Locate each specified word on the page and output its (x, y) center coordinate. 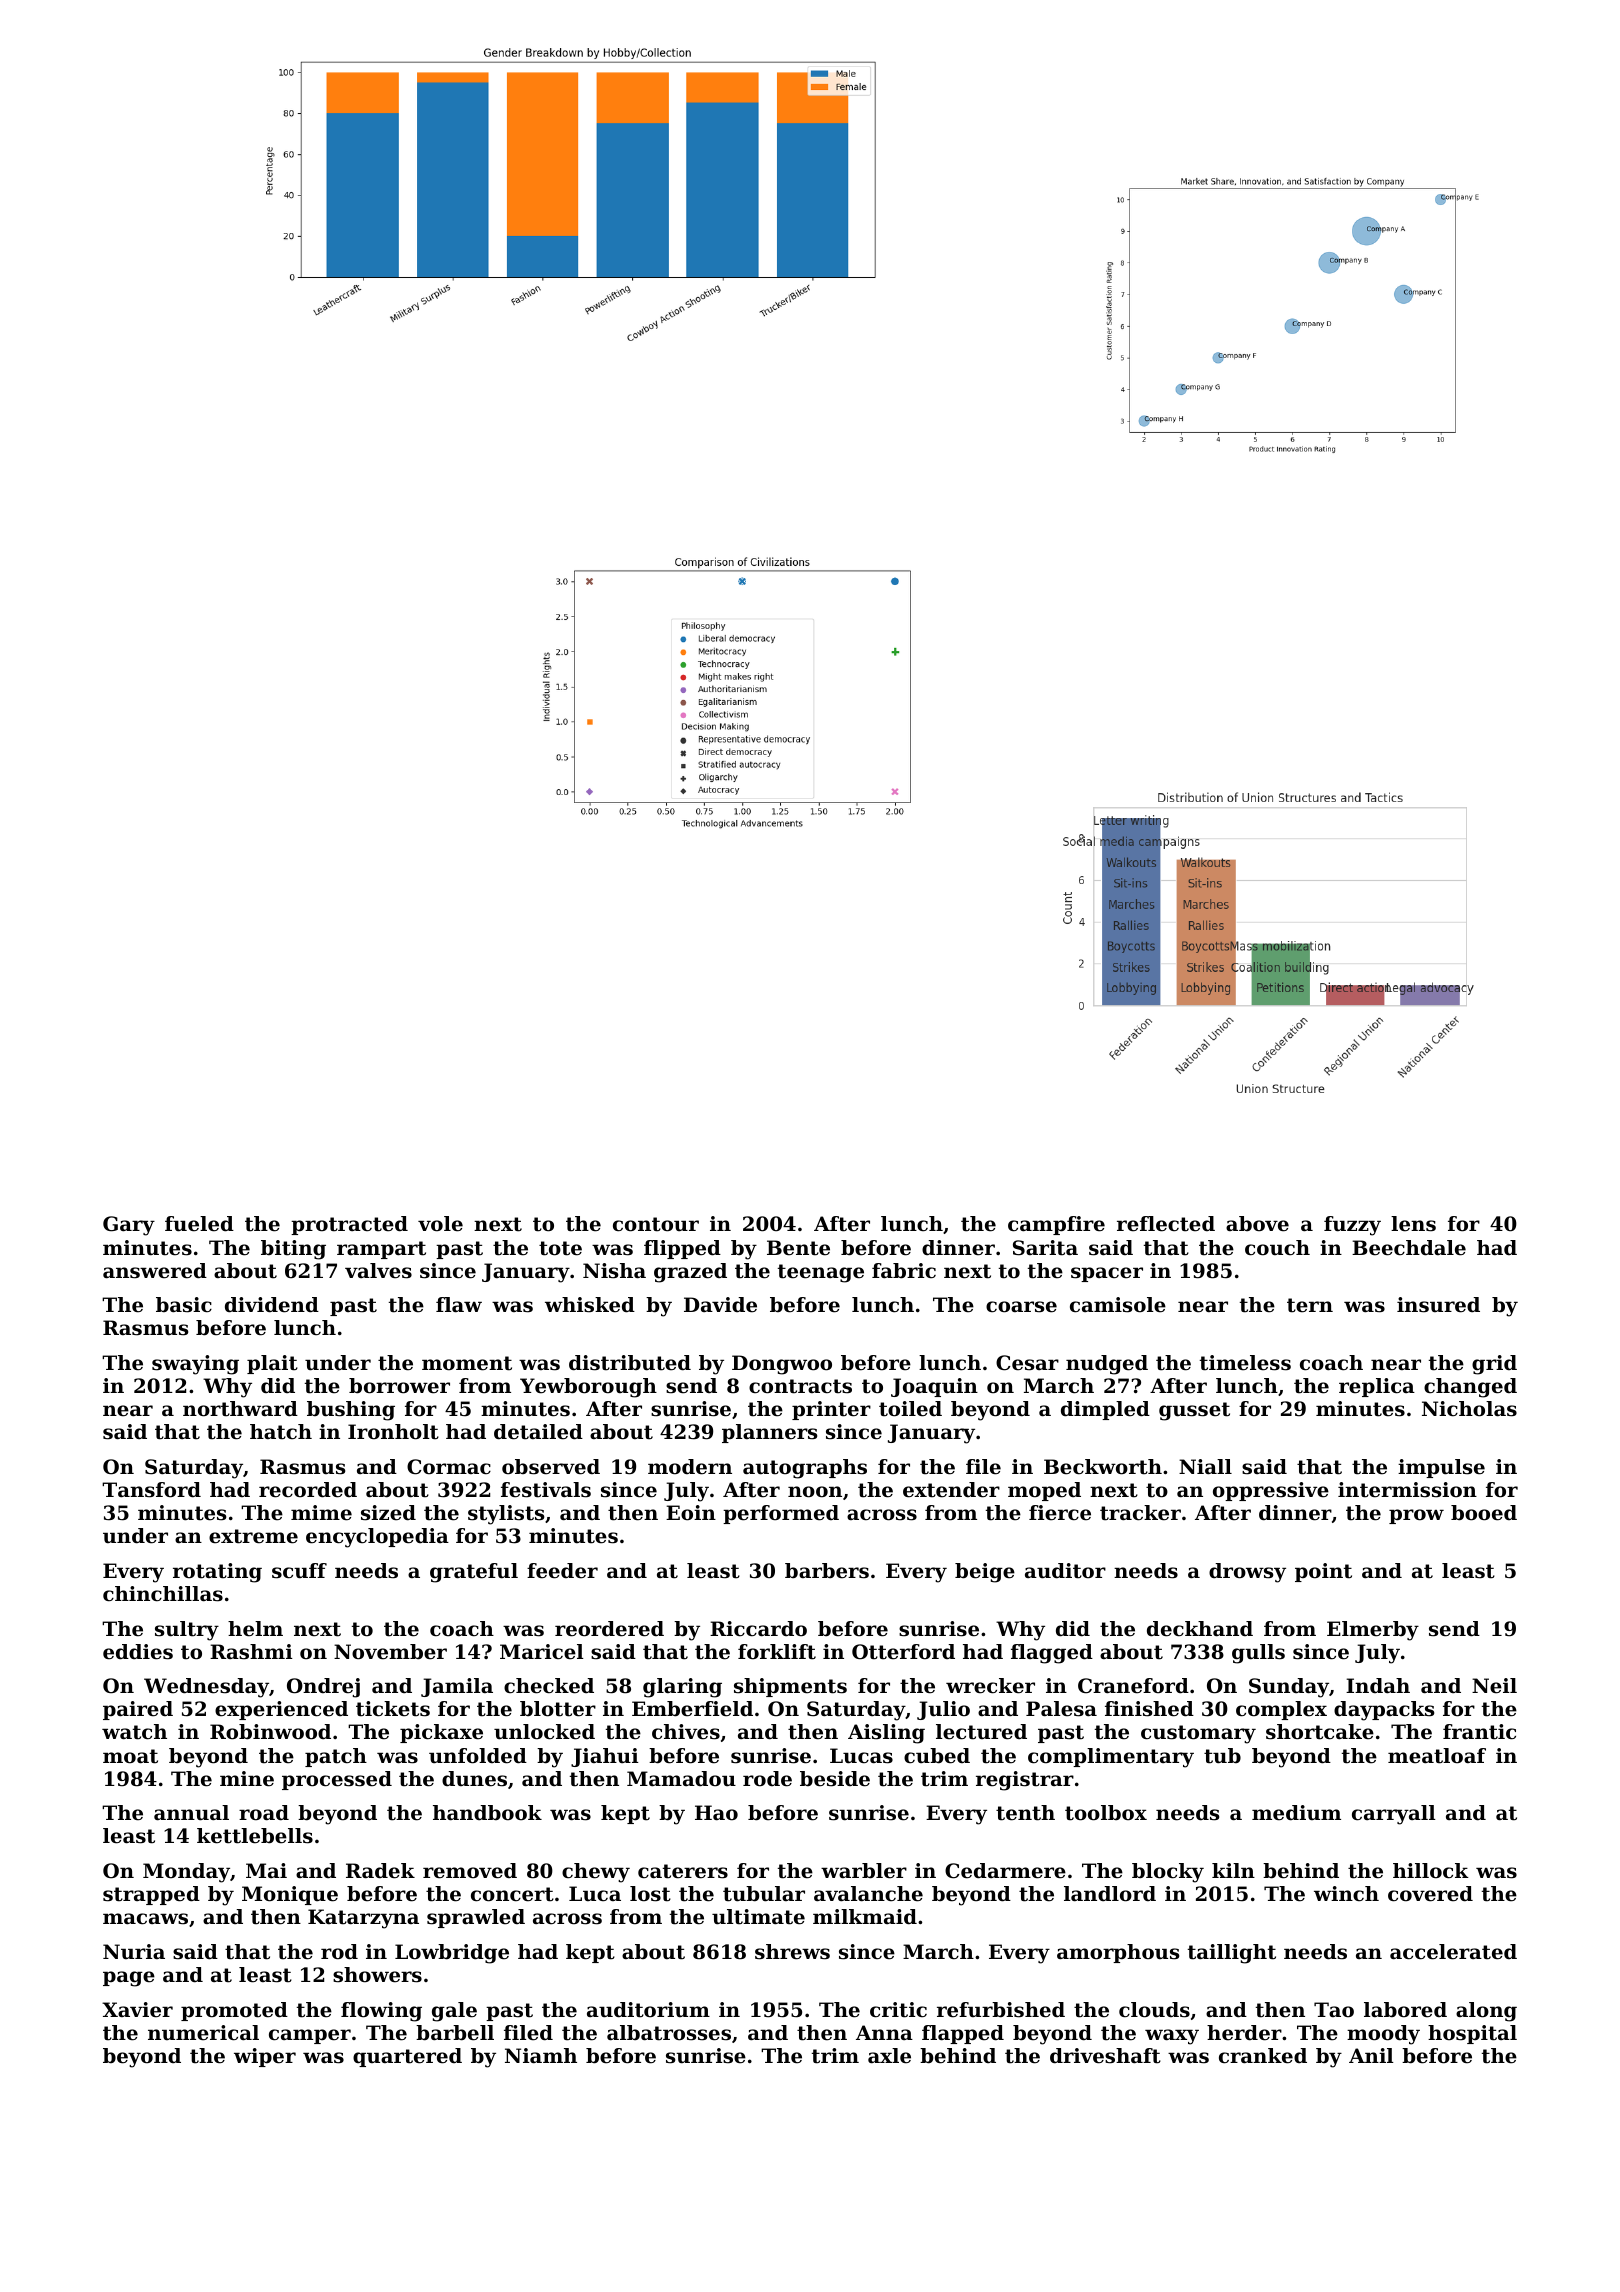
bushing (351, 1411)
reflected (1166, 1224)
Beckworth (1103, 1467)
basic (184, 1305)
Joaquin (934, 1387)
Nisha (614, 1271)
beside (835, 1779)
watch (134, 1732)
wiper (265, 2057)
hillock (1431, 1871)
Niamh (541, 2055)
